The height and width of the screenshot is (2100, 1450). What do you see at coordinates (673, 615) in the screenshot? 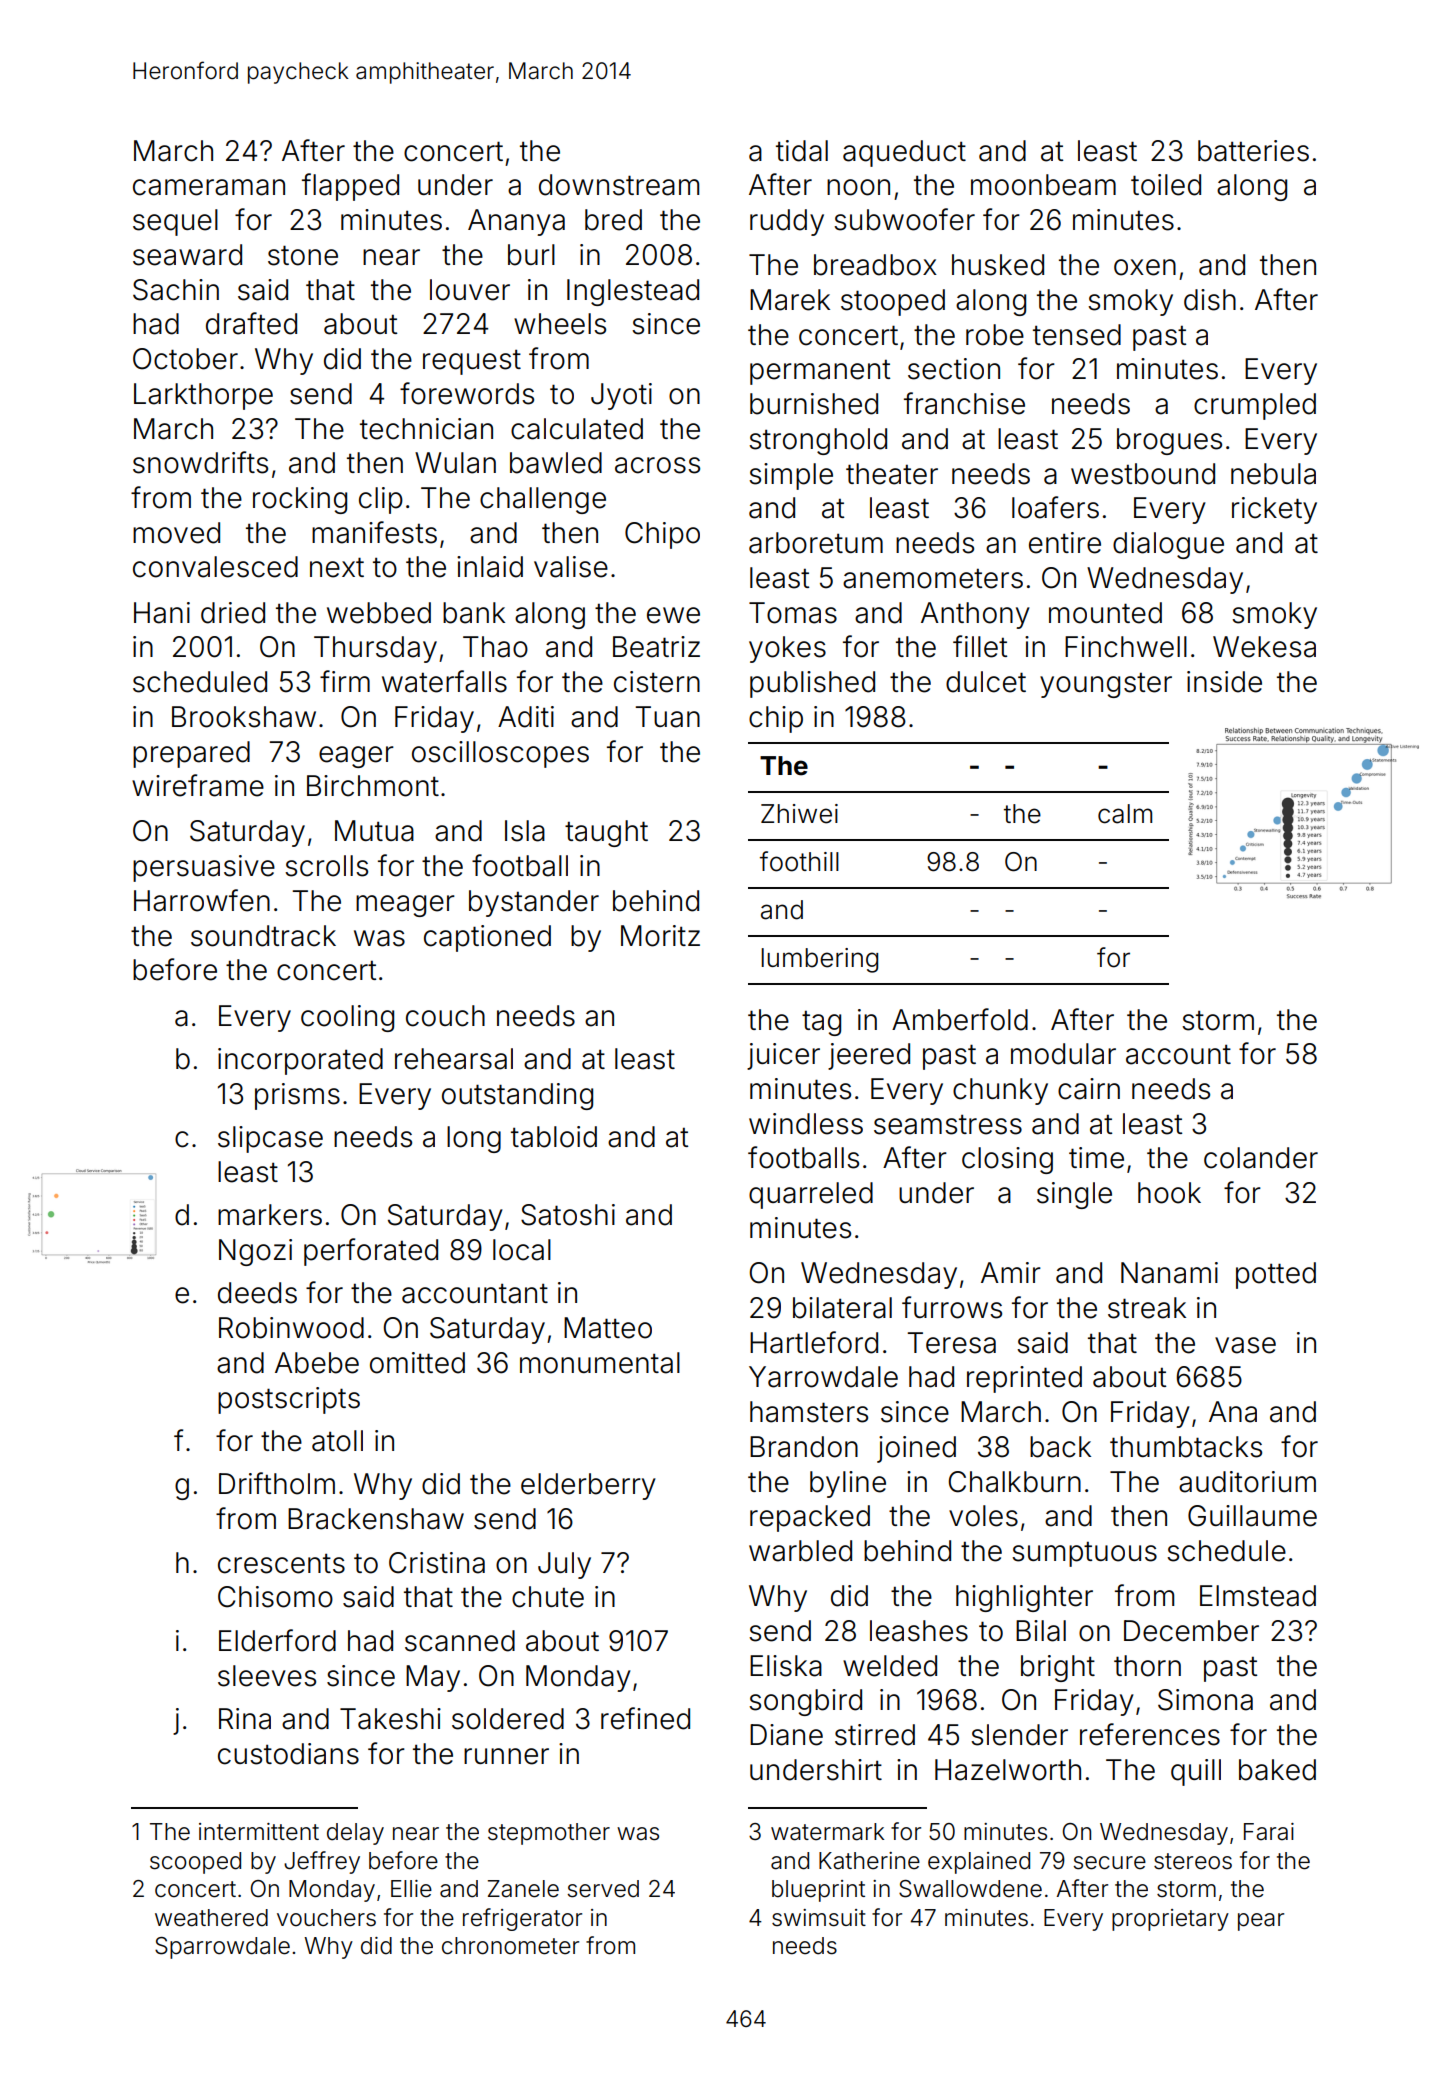
I see `ewe` at bounding box center [673, 615].
